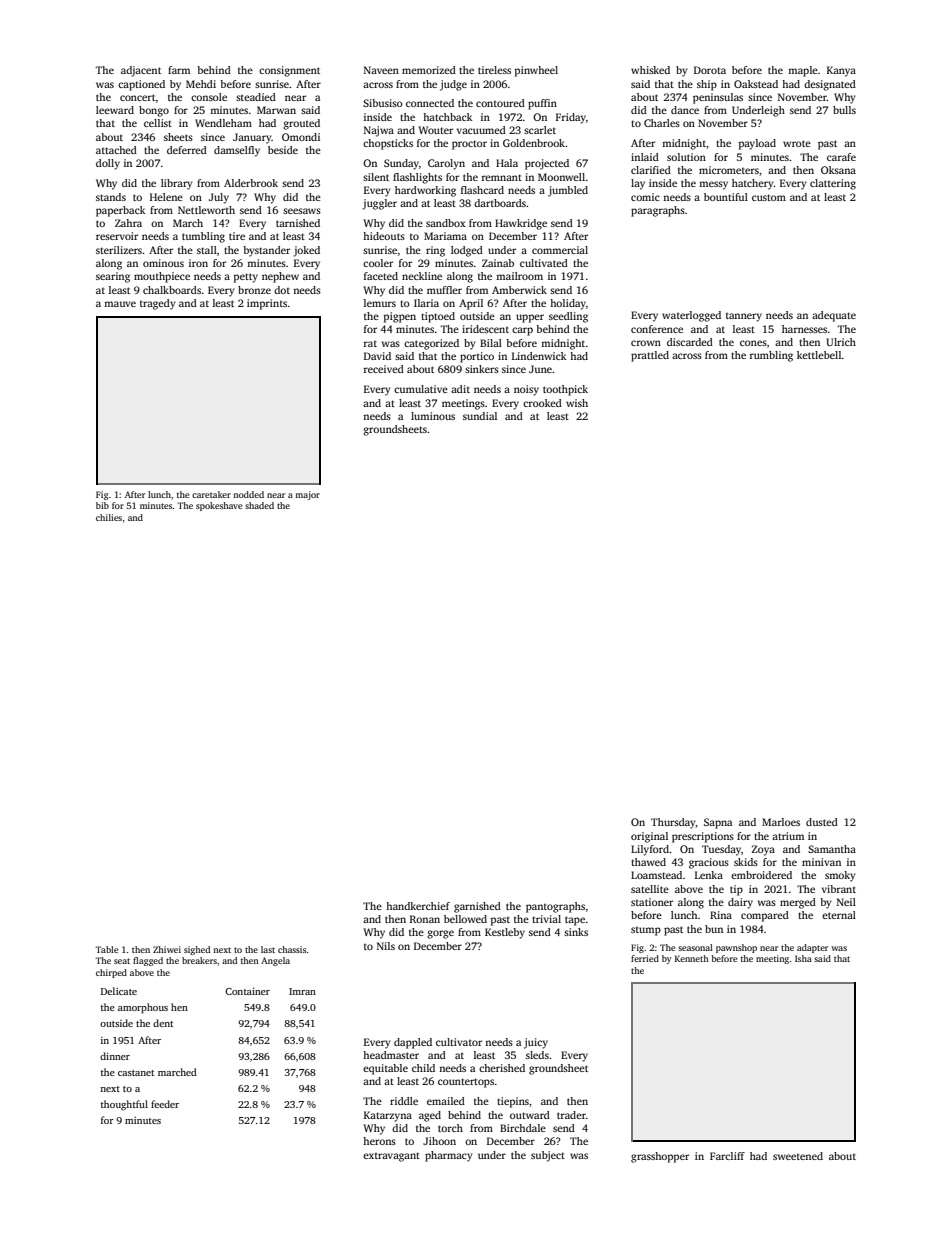  Describe the element at coordinates (163, 1023) in the image. I see `dent` at that location.
